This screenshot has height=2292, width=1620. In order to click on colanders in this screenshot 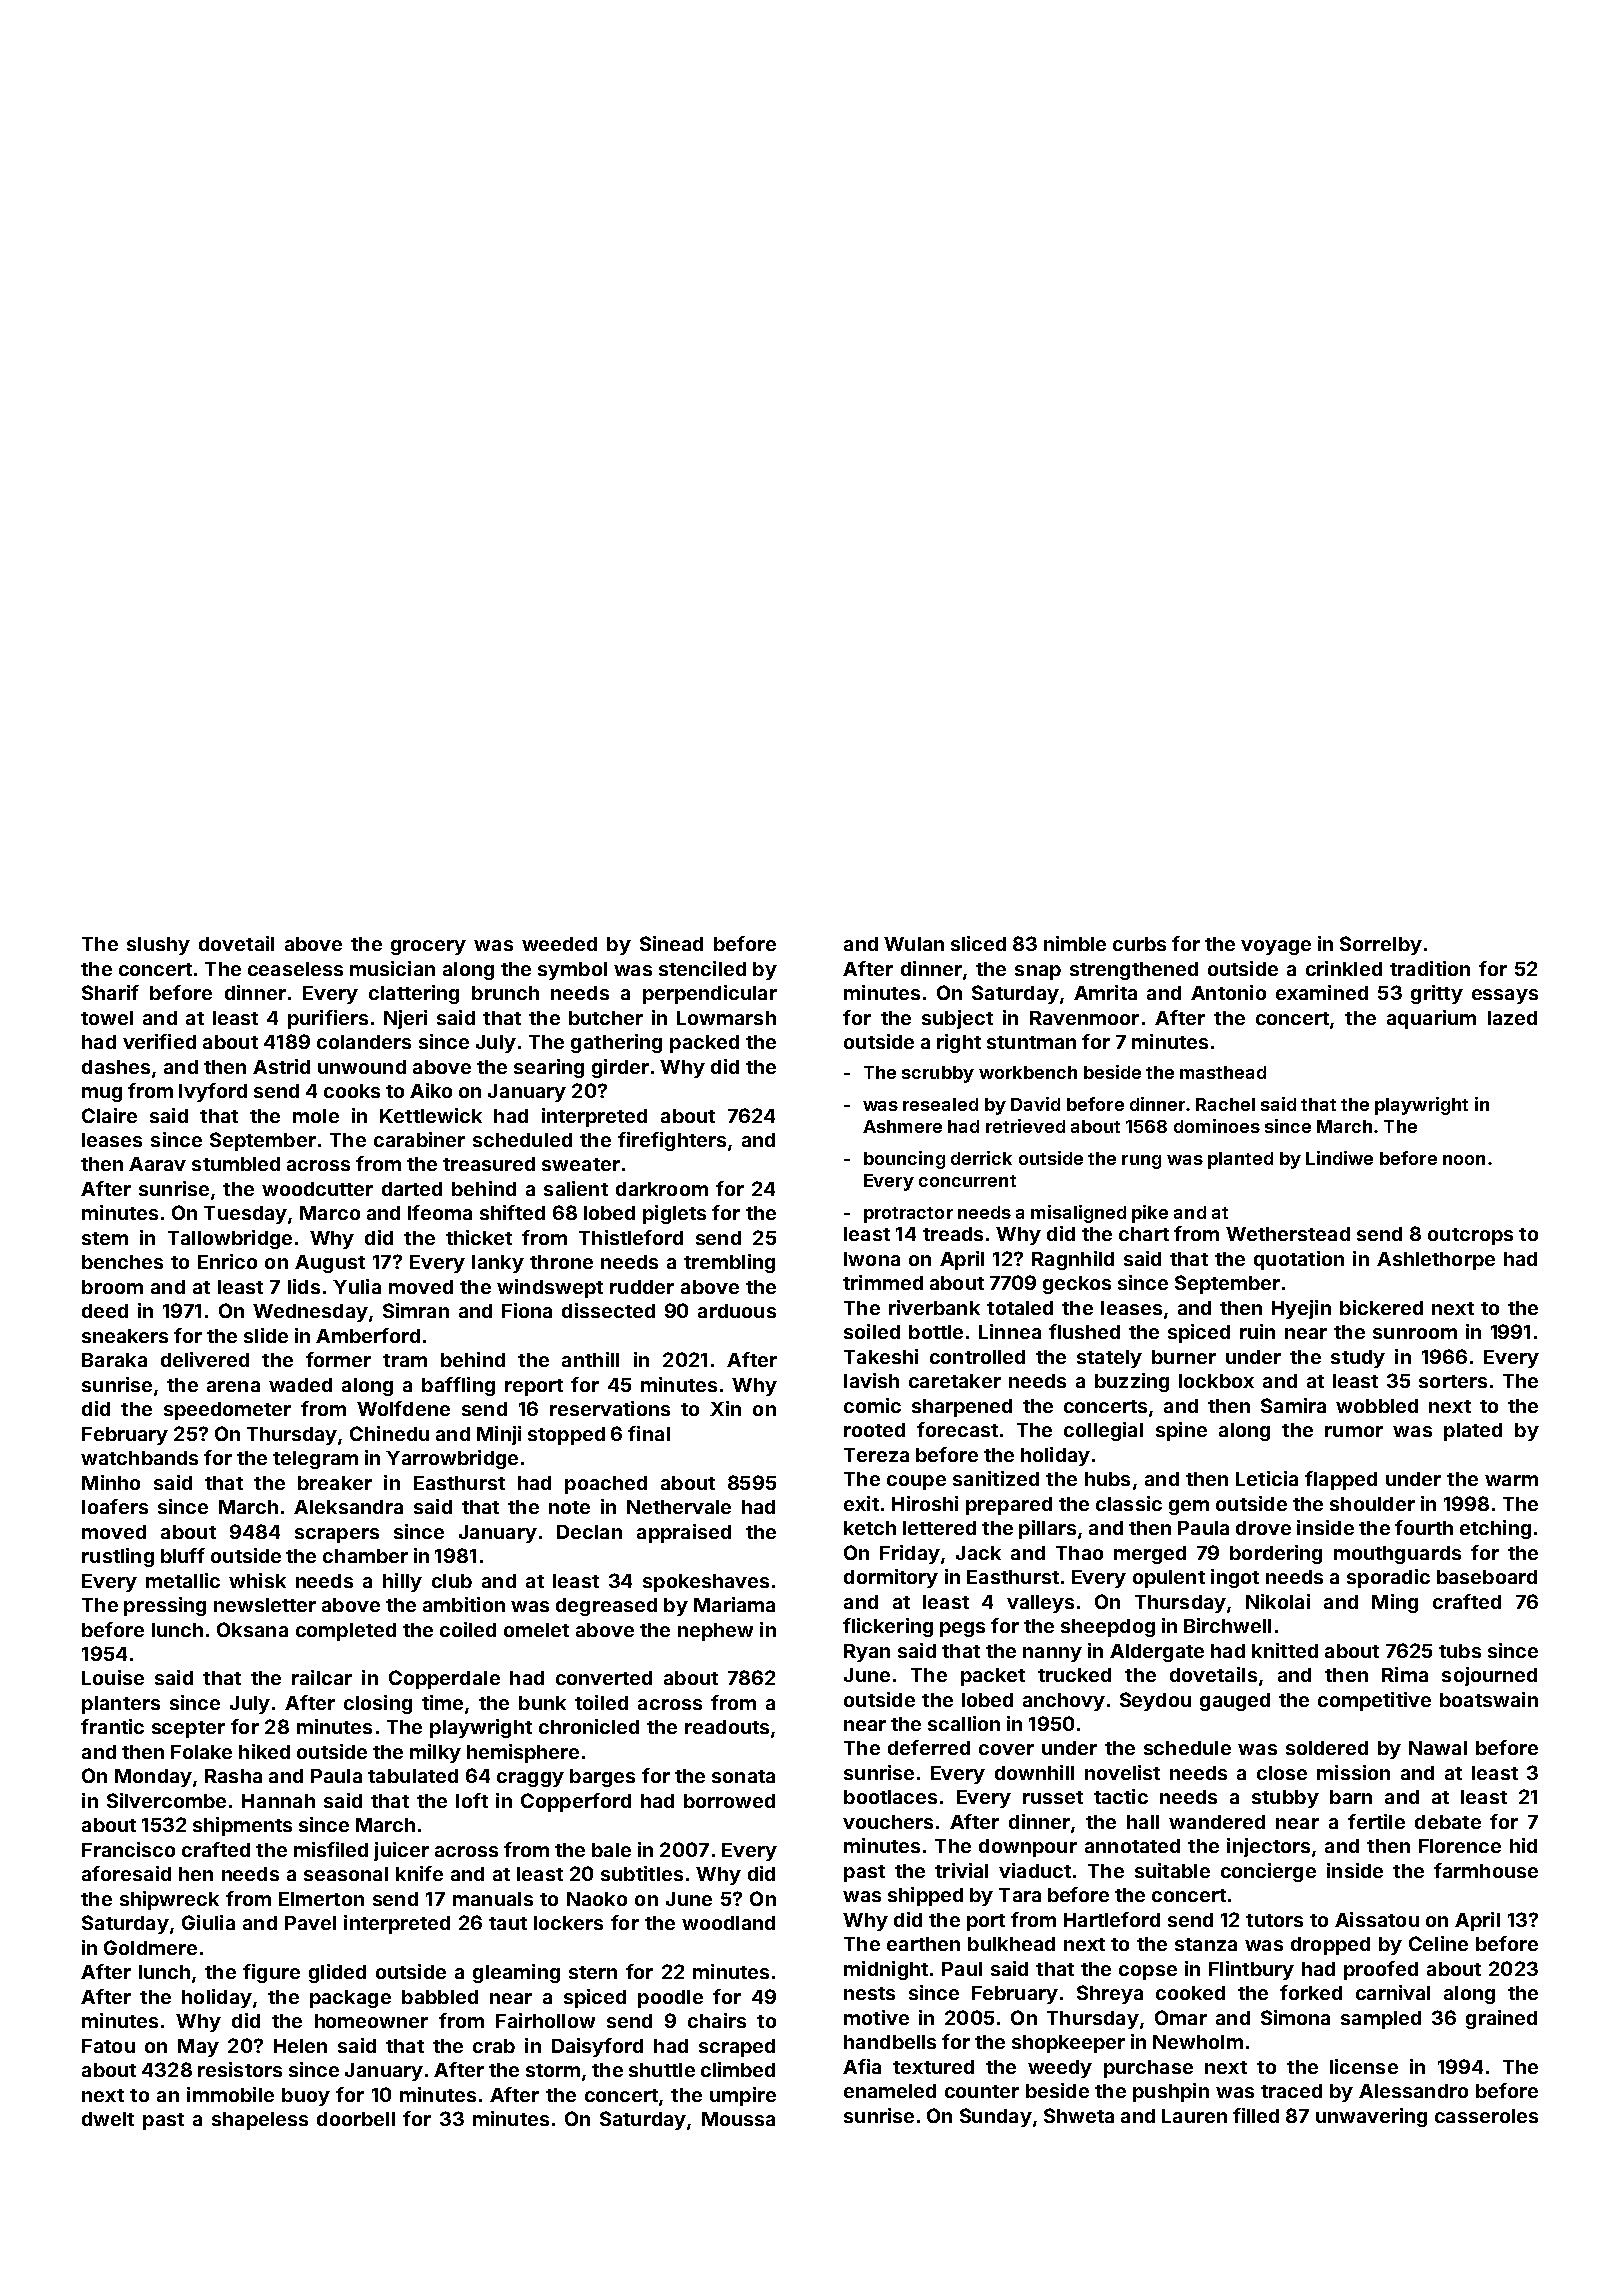, I will do `click(364, 1042)`.
